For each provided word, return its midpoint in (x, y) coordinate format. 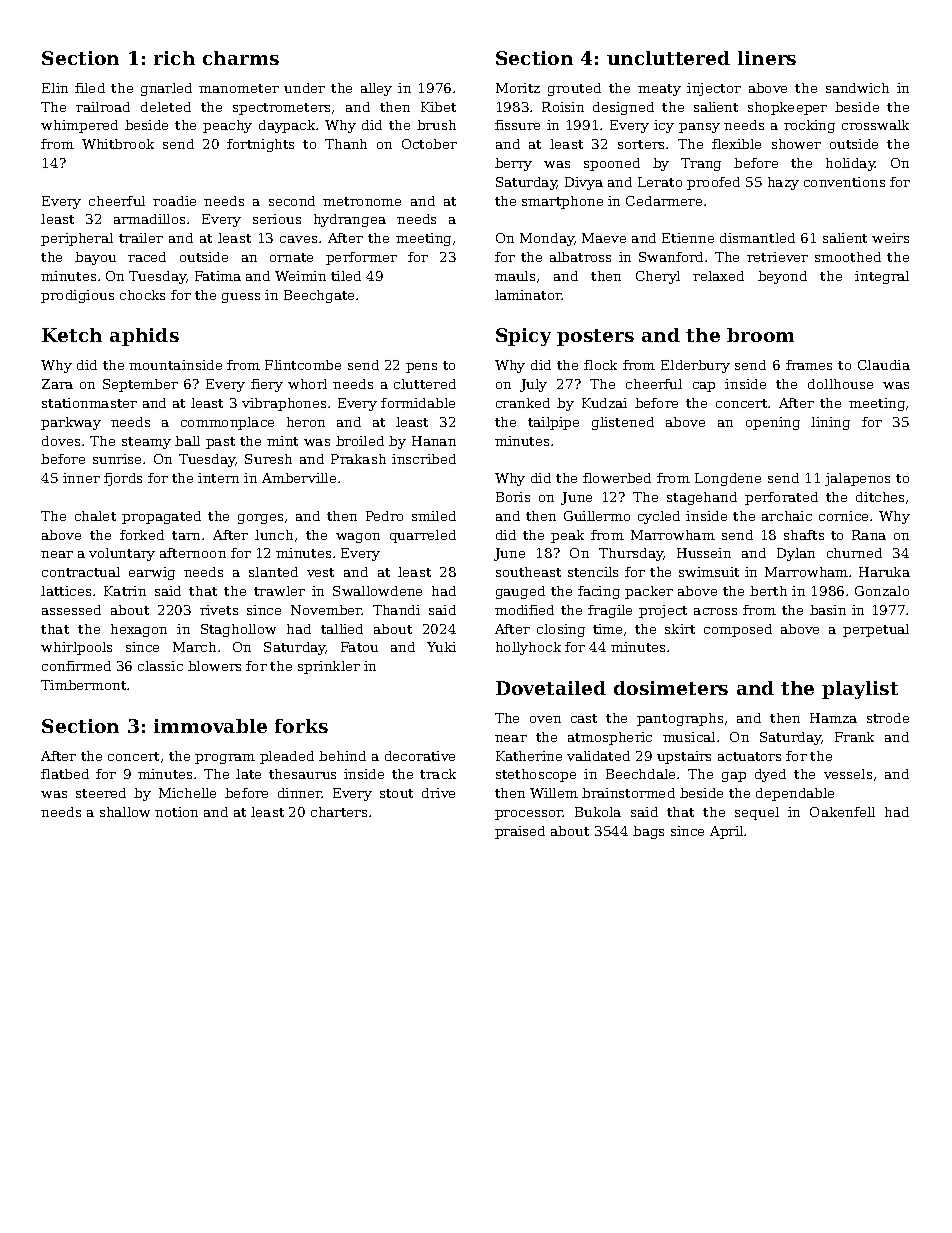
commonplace (227, 423)
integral (882, 277)
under (304, 88)
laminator (528, 295)
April (726, 832)
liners (767, 58)
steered (101, 793)
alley (376, 89)
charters (339, 812)
